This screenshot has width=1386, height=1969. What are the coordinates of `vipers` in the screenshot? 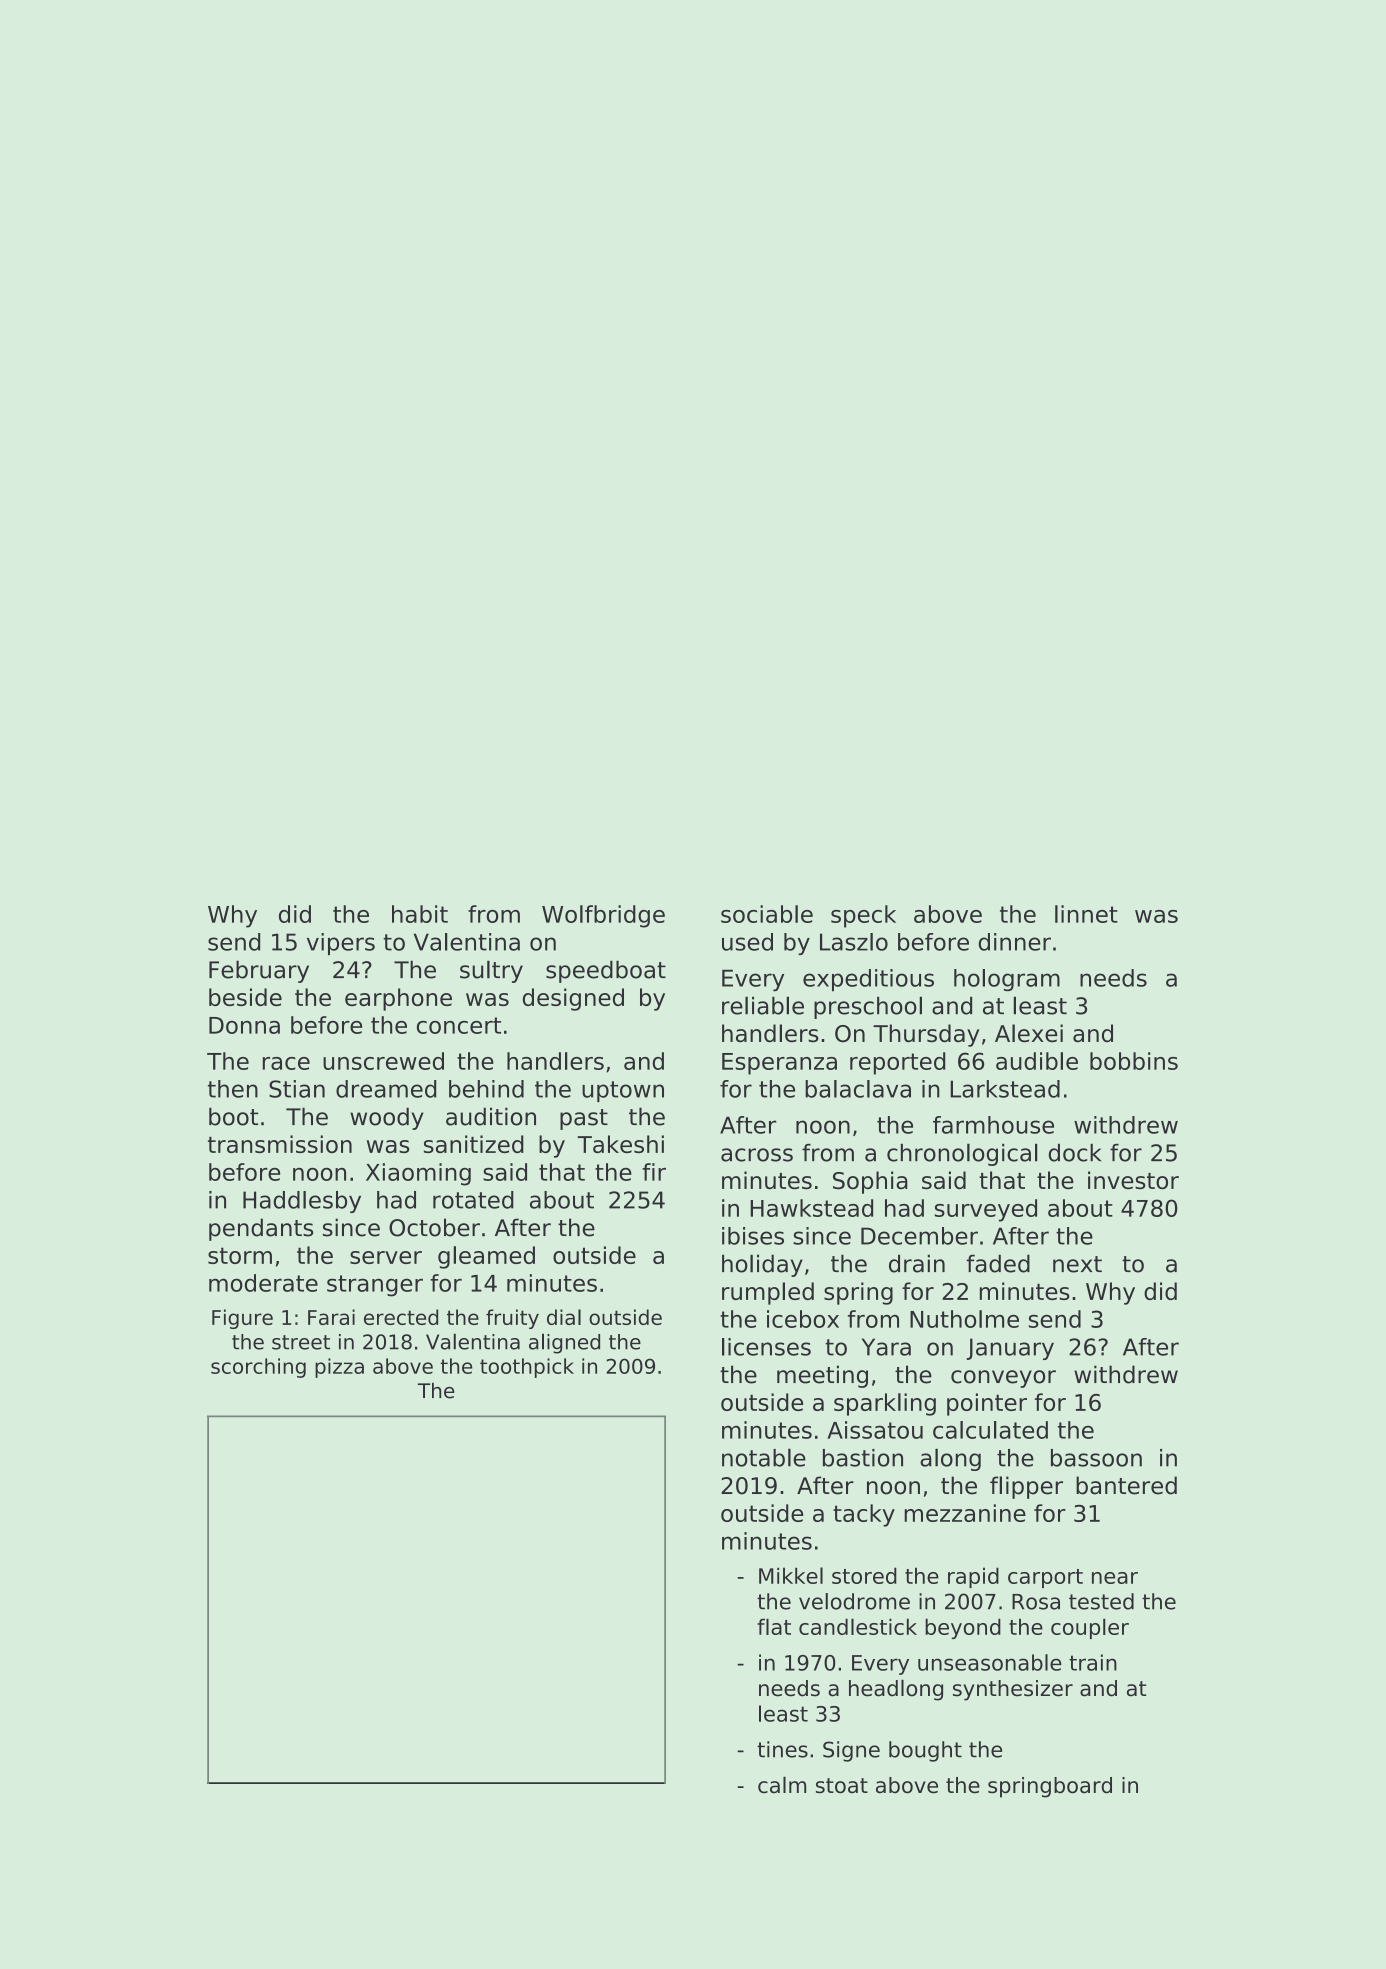 It's located at (341, 944).
